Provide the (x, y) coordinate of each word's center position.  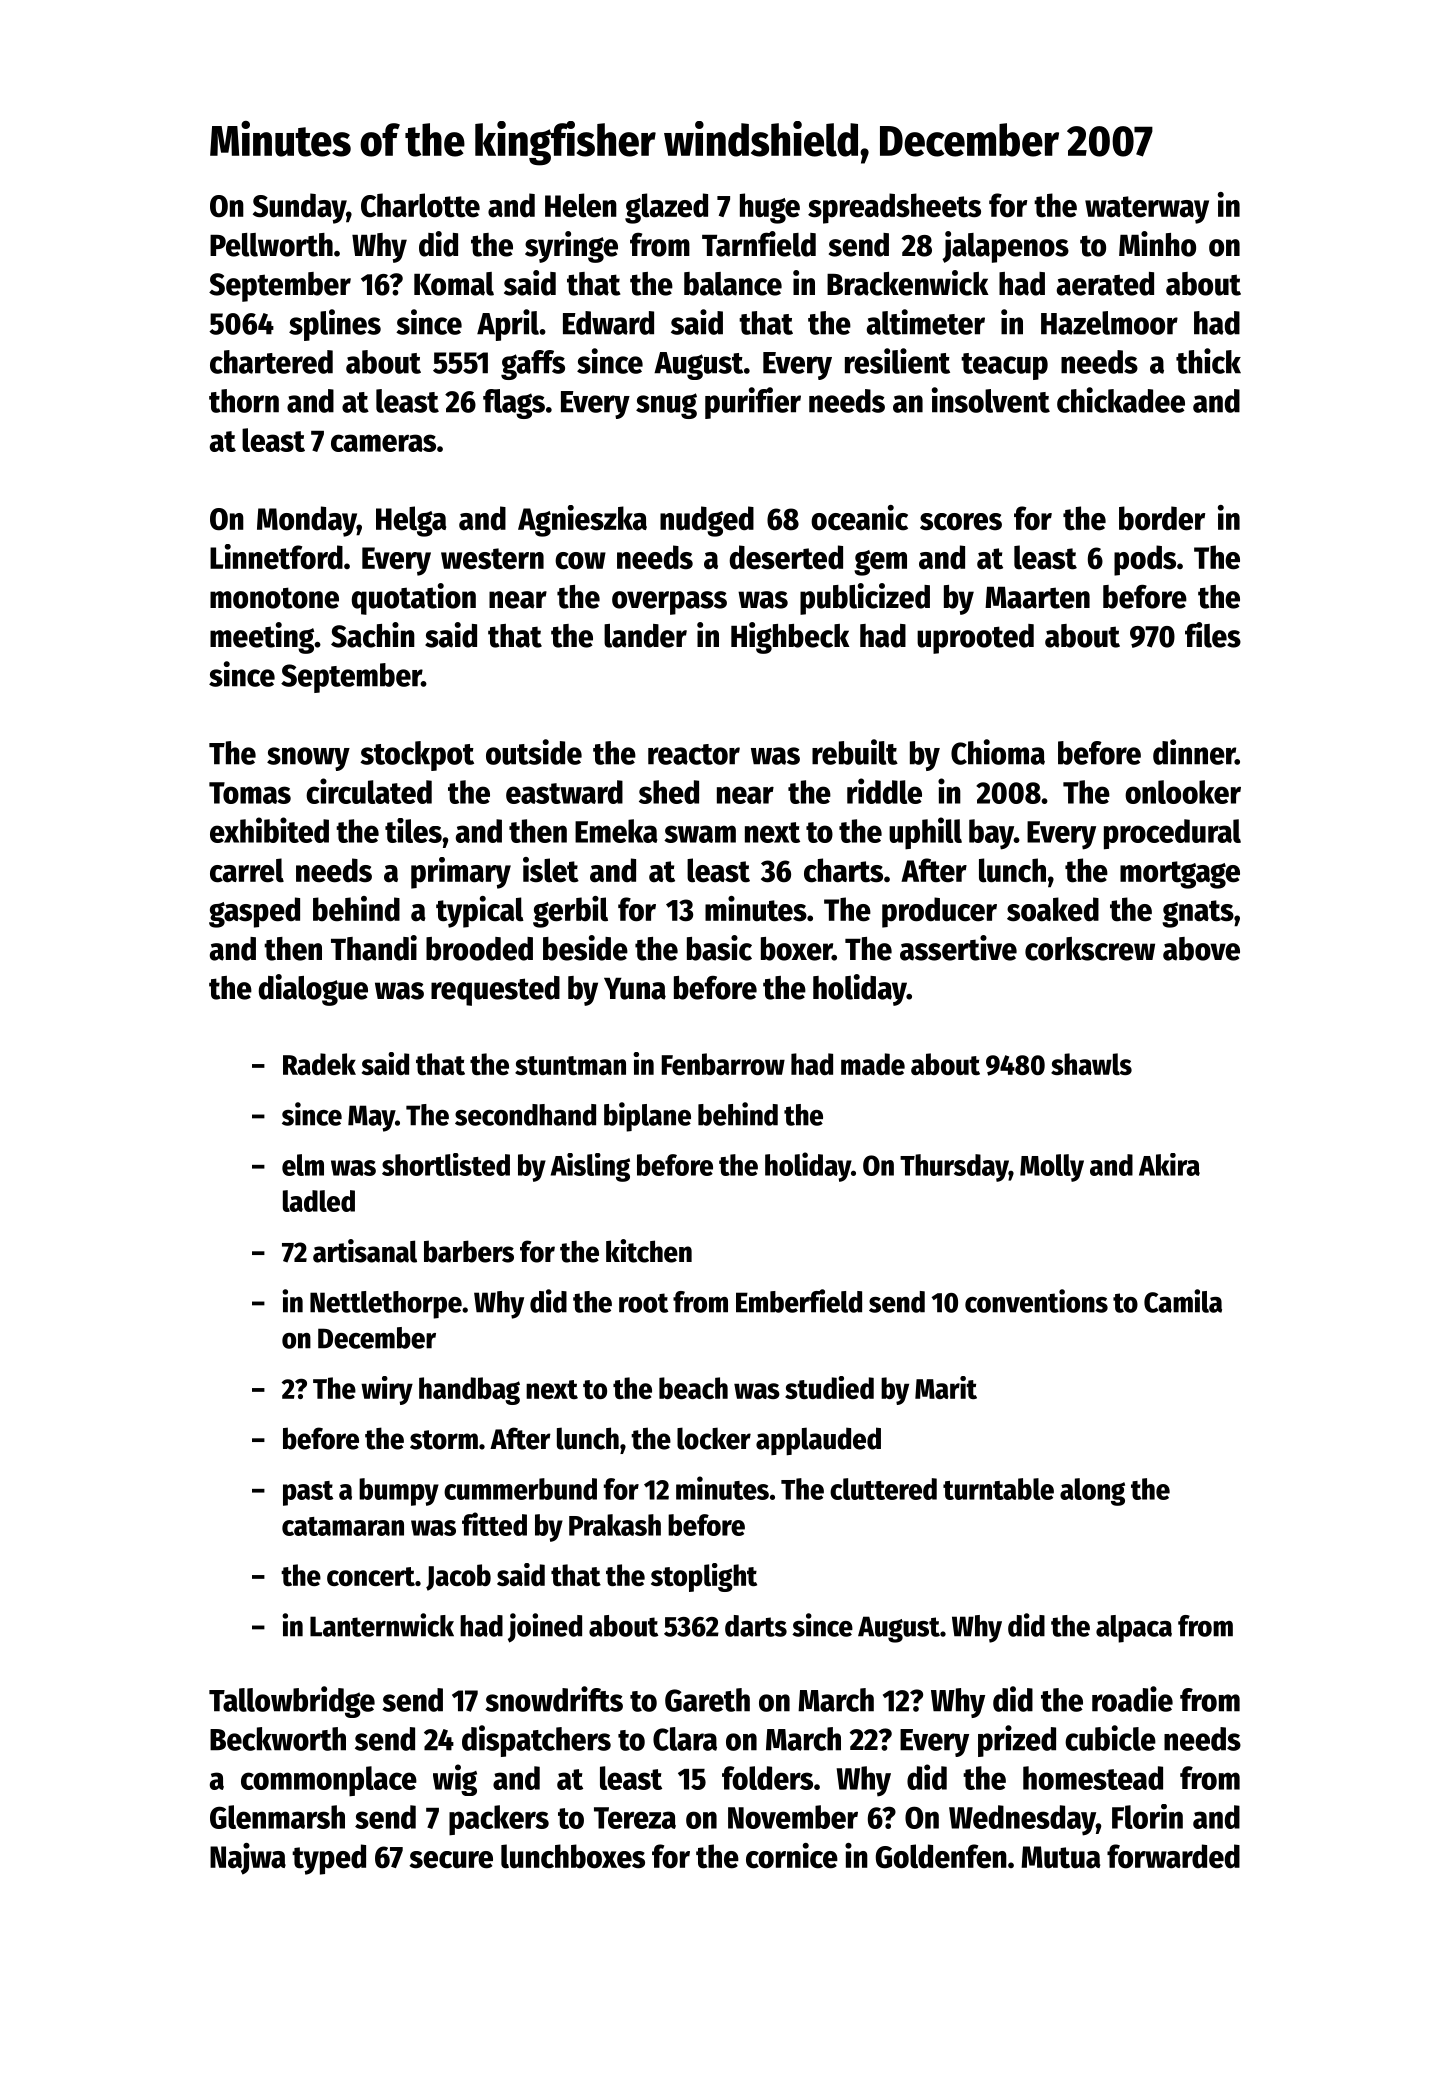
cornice (792, 1856)
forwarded (1173, 1856)
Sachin (373, 635)
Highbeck (790, 638)
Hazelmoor (1109, 323)
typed (329, 1859)
